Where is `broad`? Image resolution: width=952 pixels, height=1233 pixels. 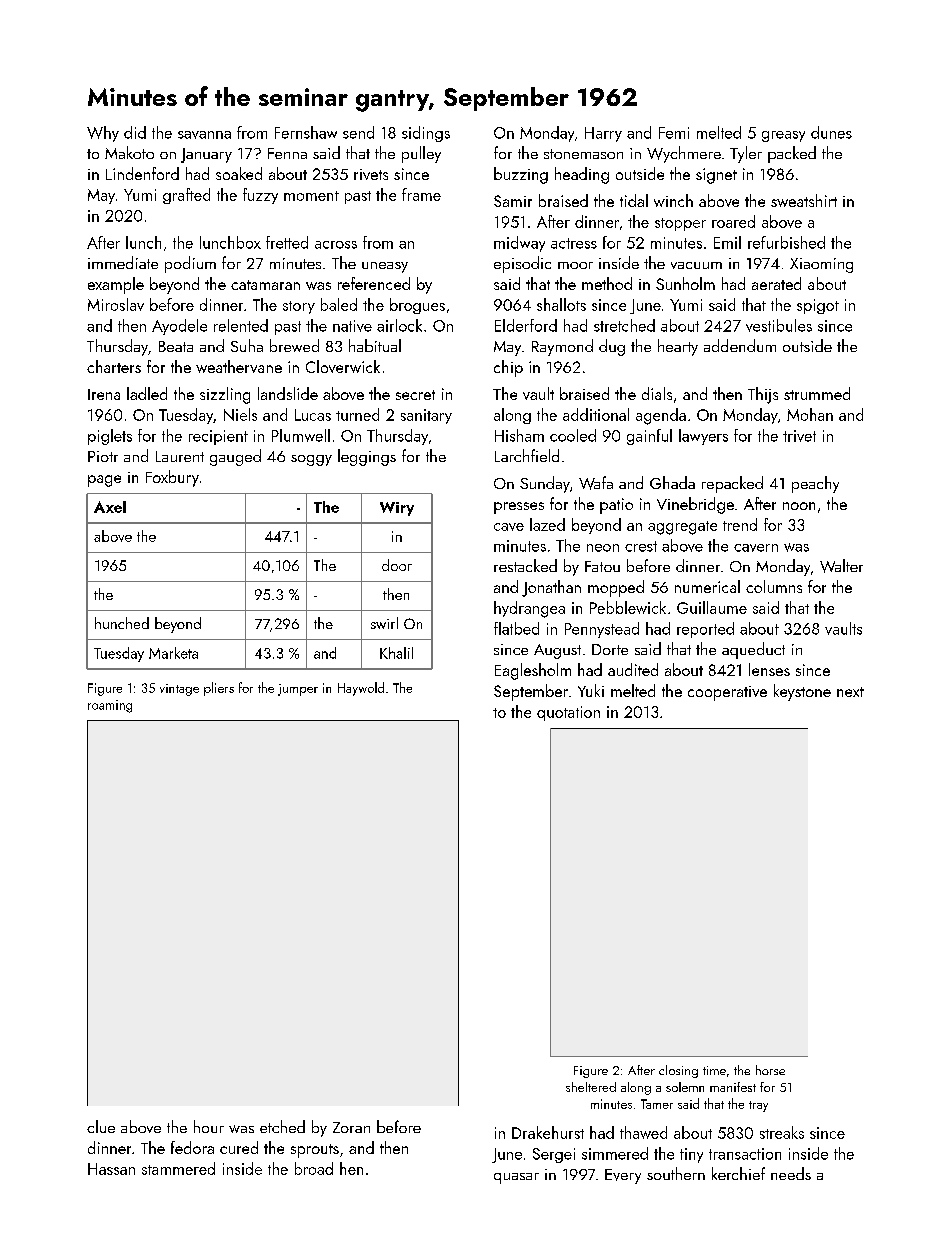 broad is located at coordinates (314, 1168).
